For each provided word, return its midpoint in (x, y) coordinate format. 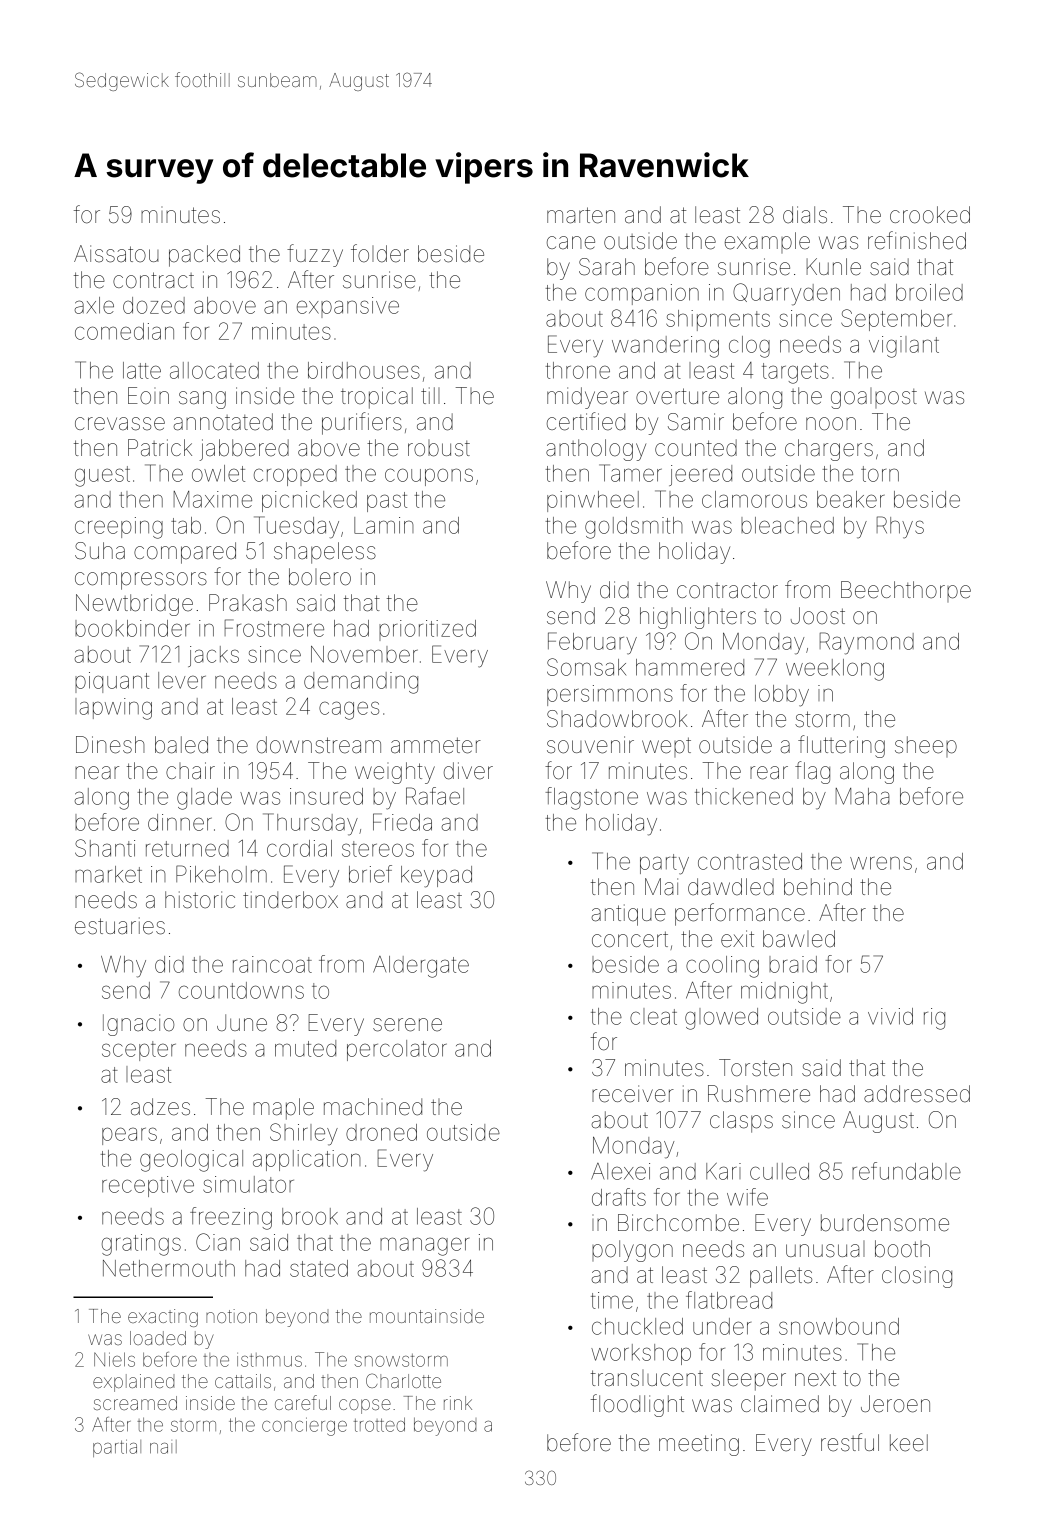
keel (909, 1443)
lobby (782, 696)
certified (586, 421)
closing (917, 1277)
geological (191, 1161)
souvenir (590, 745)
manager (424, 1246)
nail (163, 1447)
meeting (699, 1445)
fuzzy (315, 255)
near (97, 773)
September (896, 320)
